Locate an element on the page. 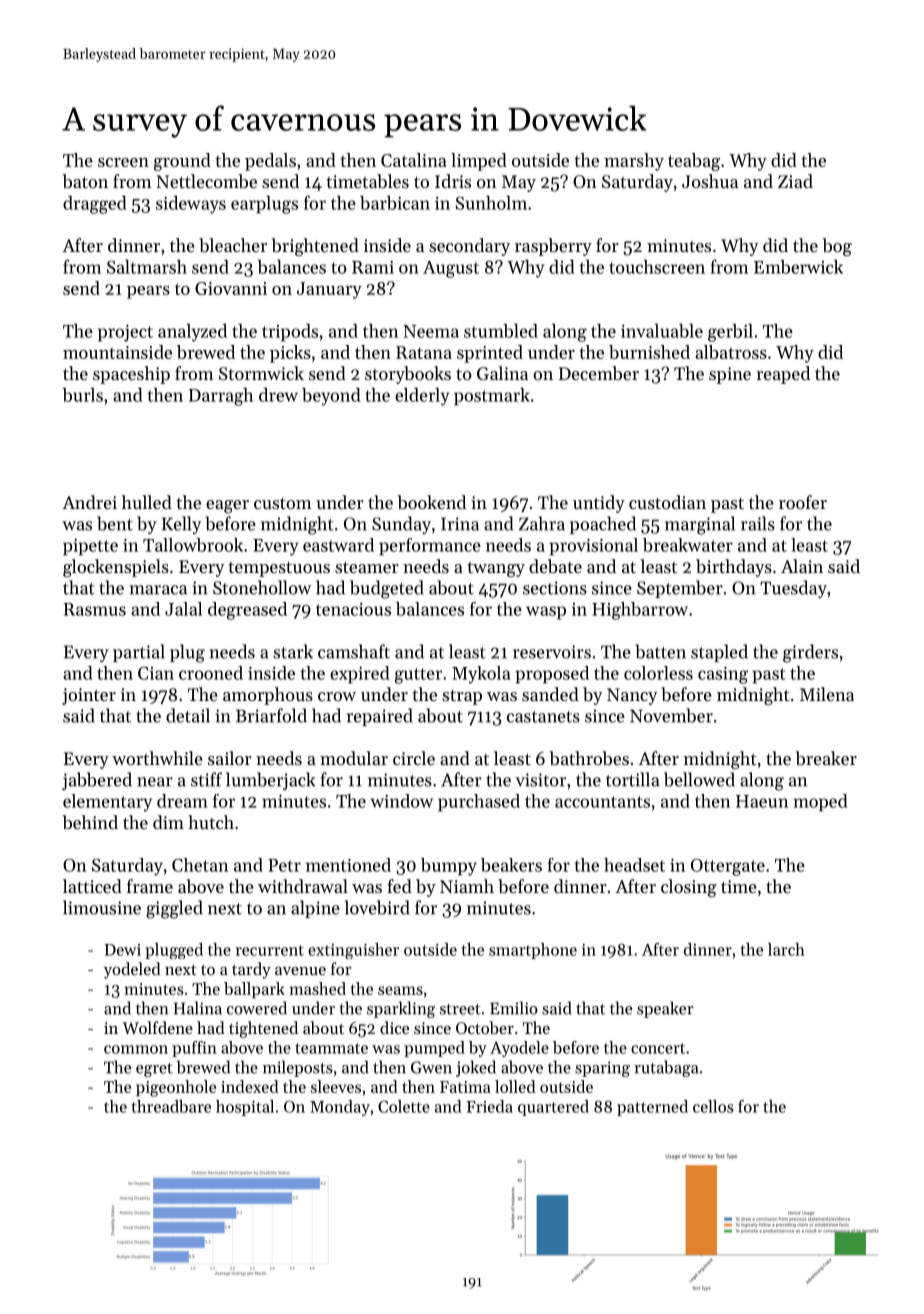  Stormwick is located at coordinates (261, 373).
